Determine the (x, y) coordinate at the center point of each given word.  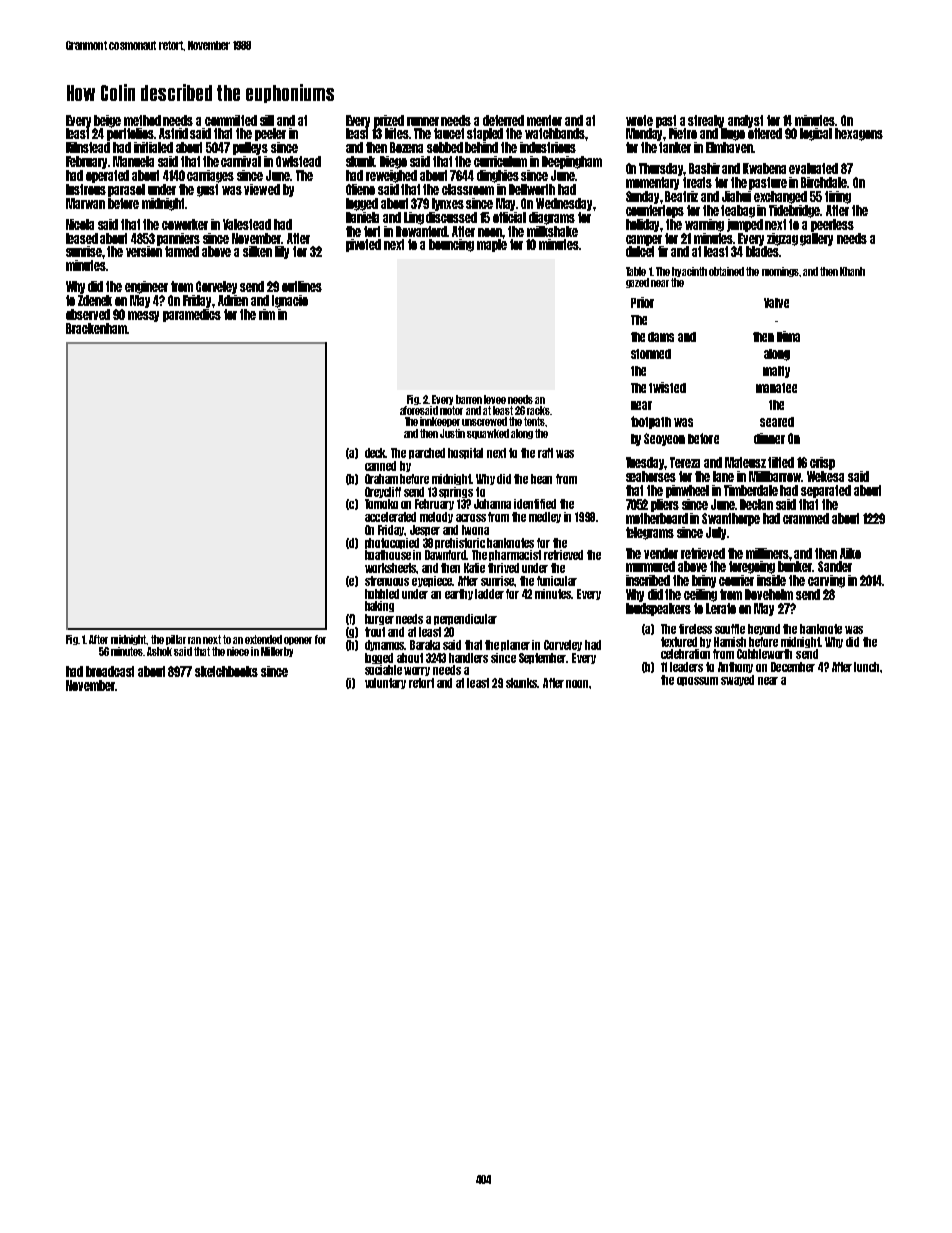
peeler (270, 134)
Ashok (159, 651)
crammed (806, 518)
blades (762, 251)
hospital (465, 453)
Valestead (247, 224)
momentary (652, 183)
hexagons (859, 134)
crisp (822, 463)
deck (376, 453)
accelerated (390, 517)
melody (436, 517)
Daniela (362, 217)
